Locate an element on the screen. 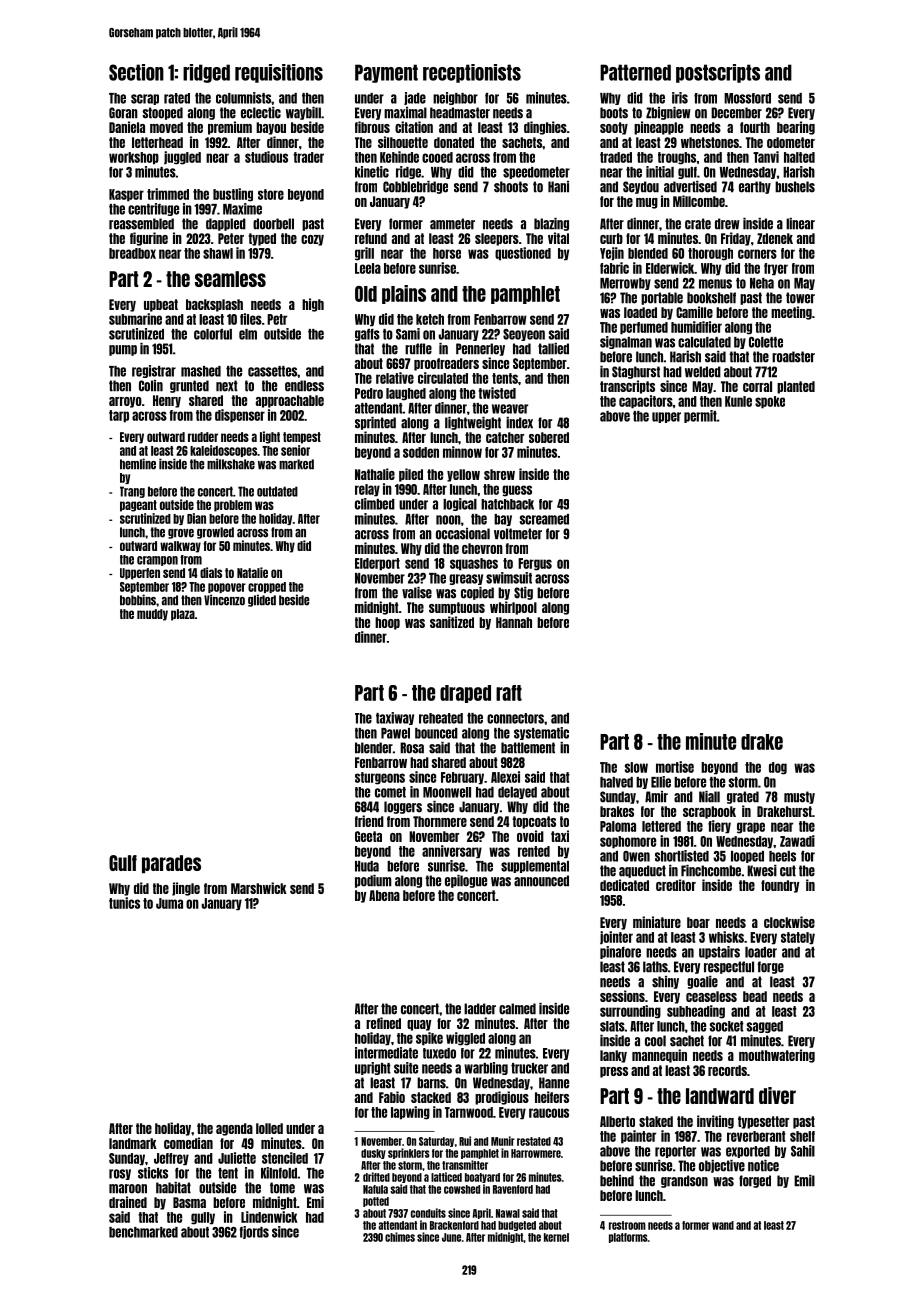 The image size is (924, 1308). screamed is located at coordinates (544, 519).
